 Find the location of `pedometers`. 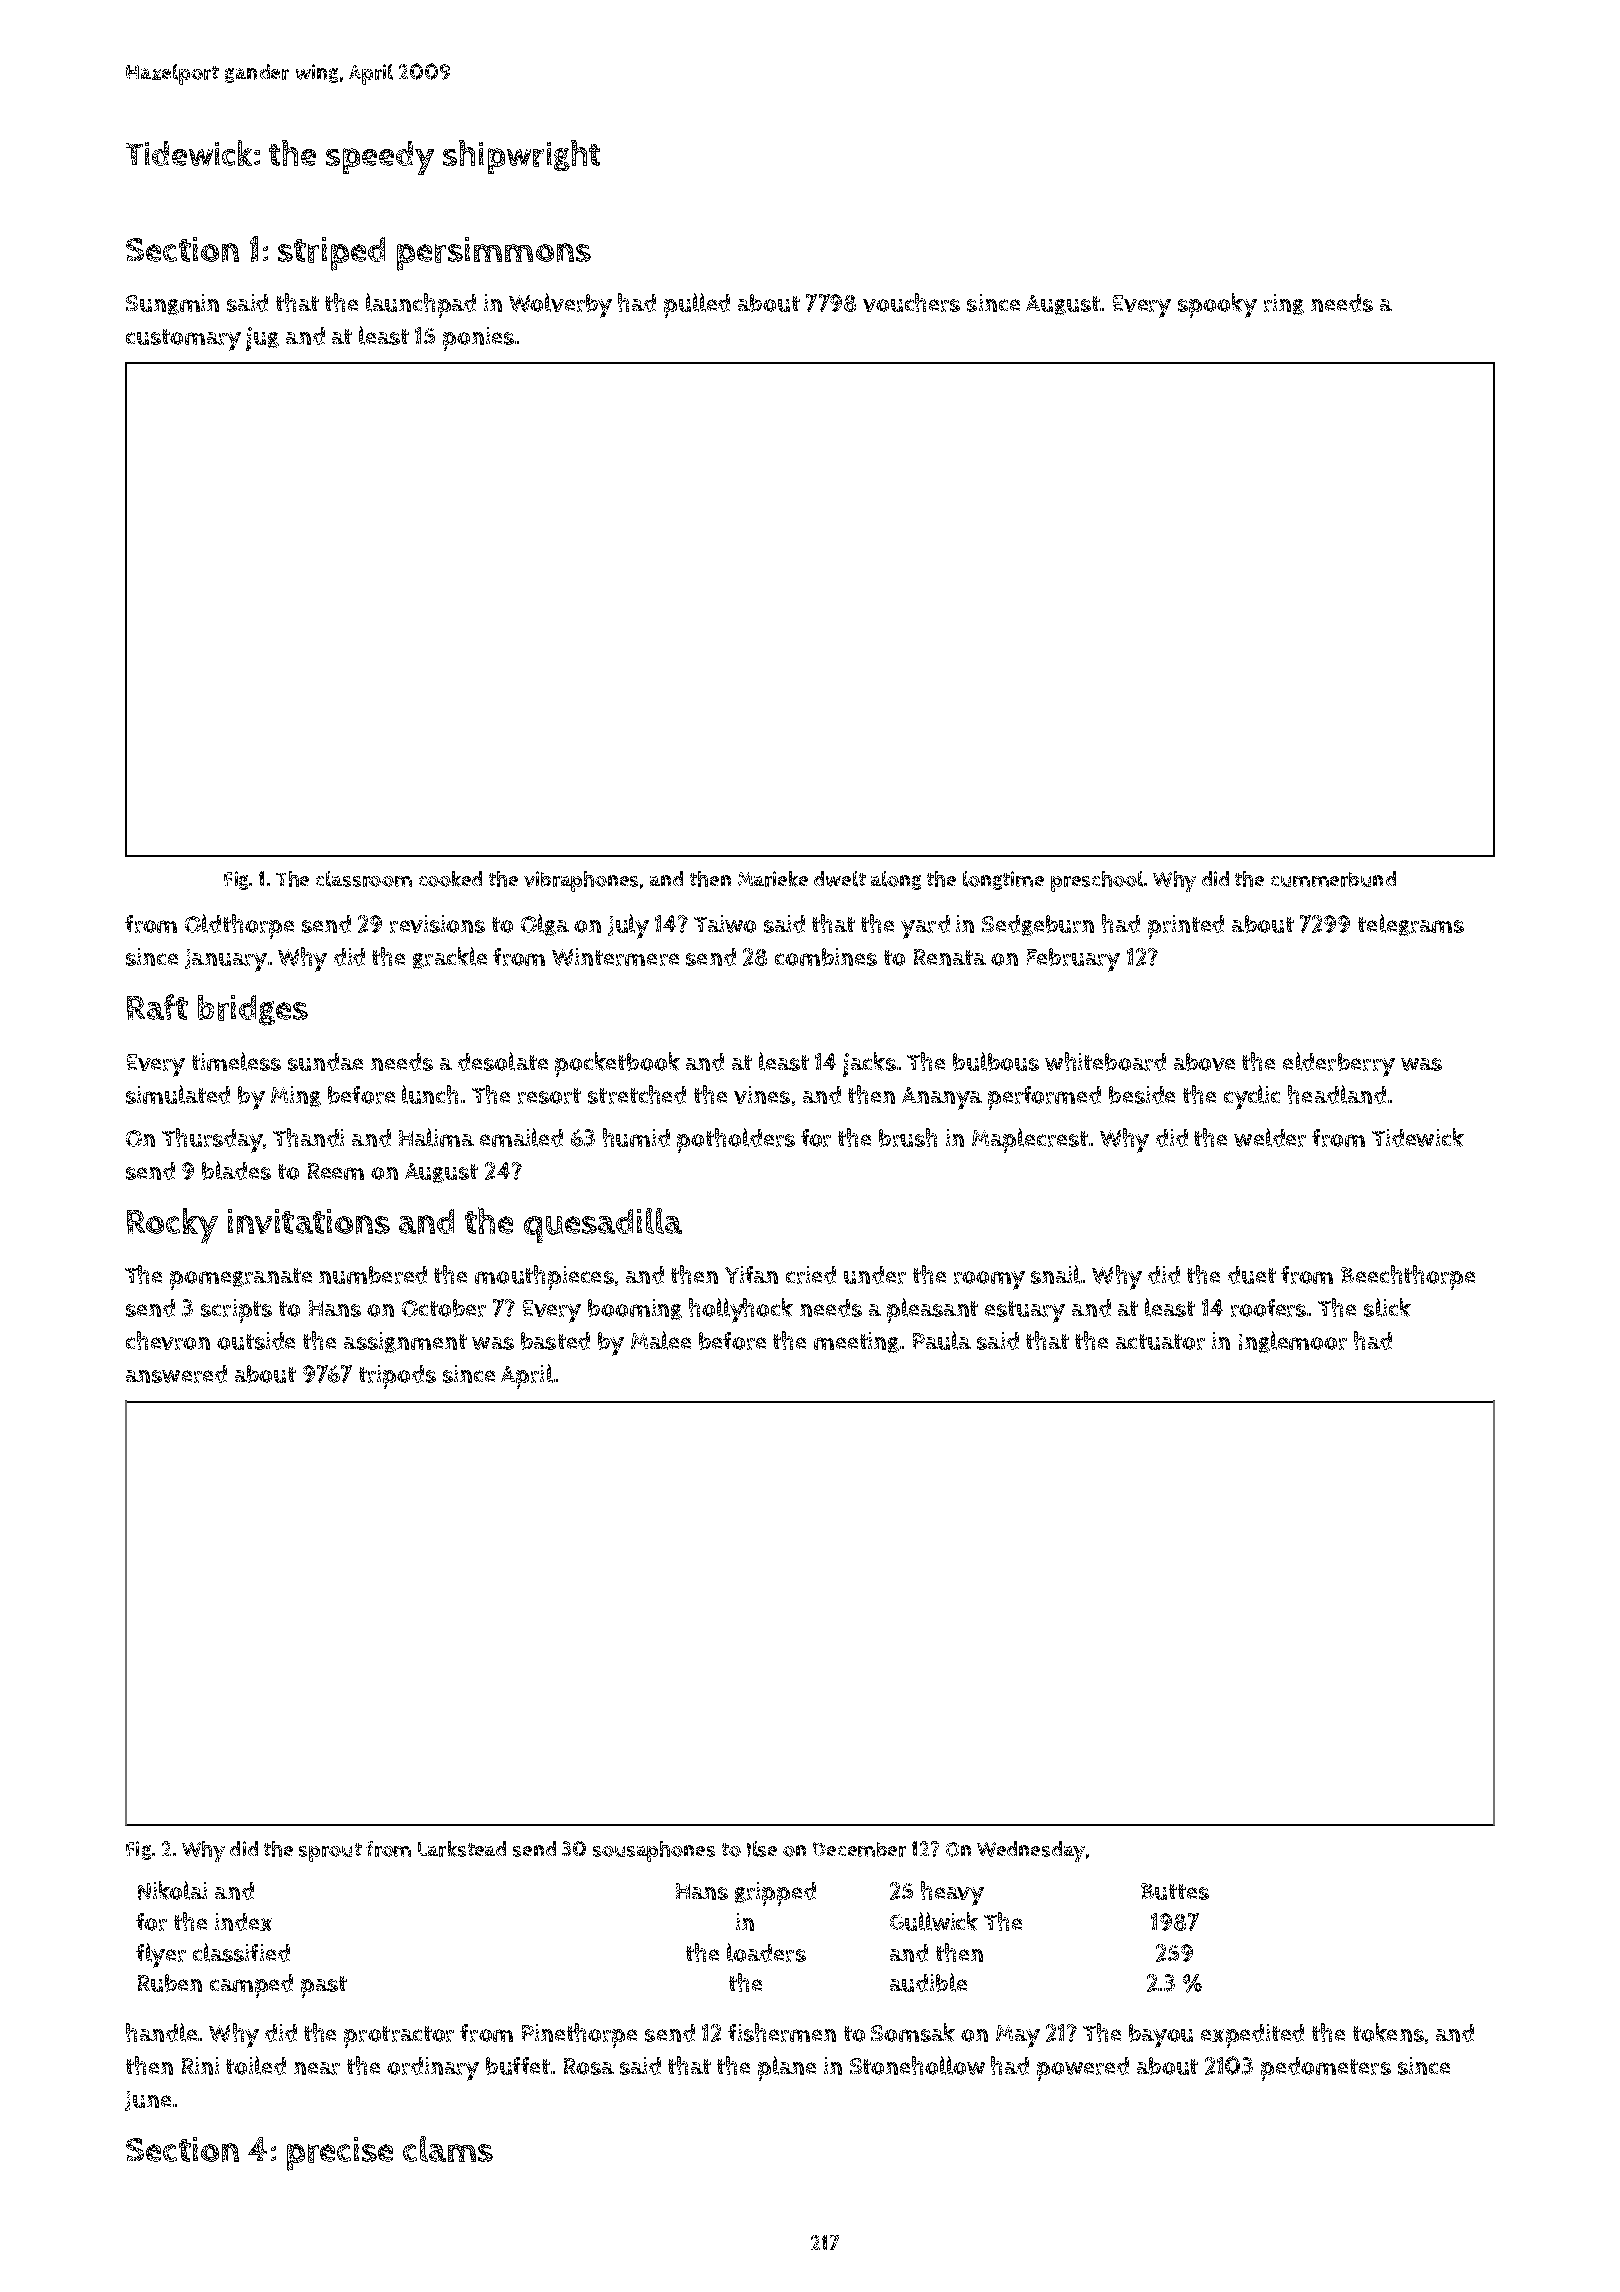

pedometers is located at coordinates (1326, 2069).
